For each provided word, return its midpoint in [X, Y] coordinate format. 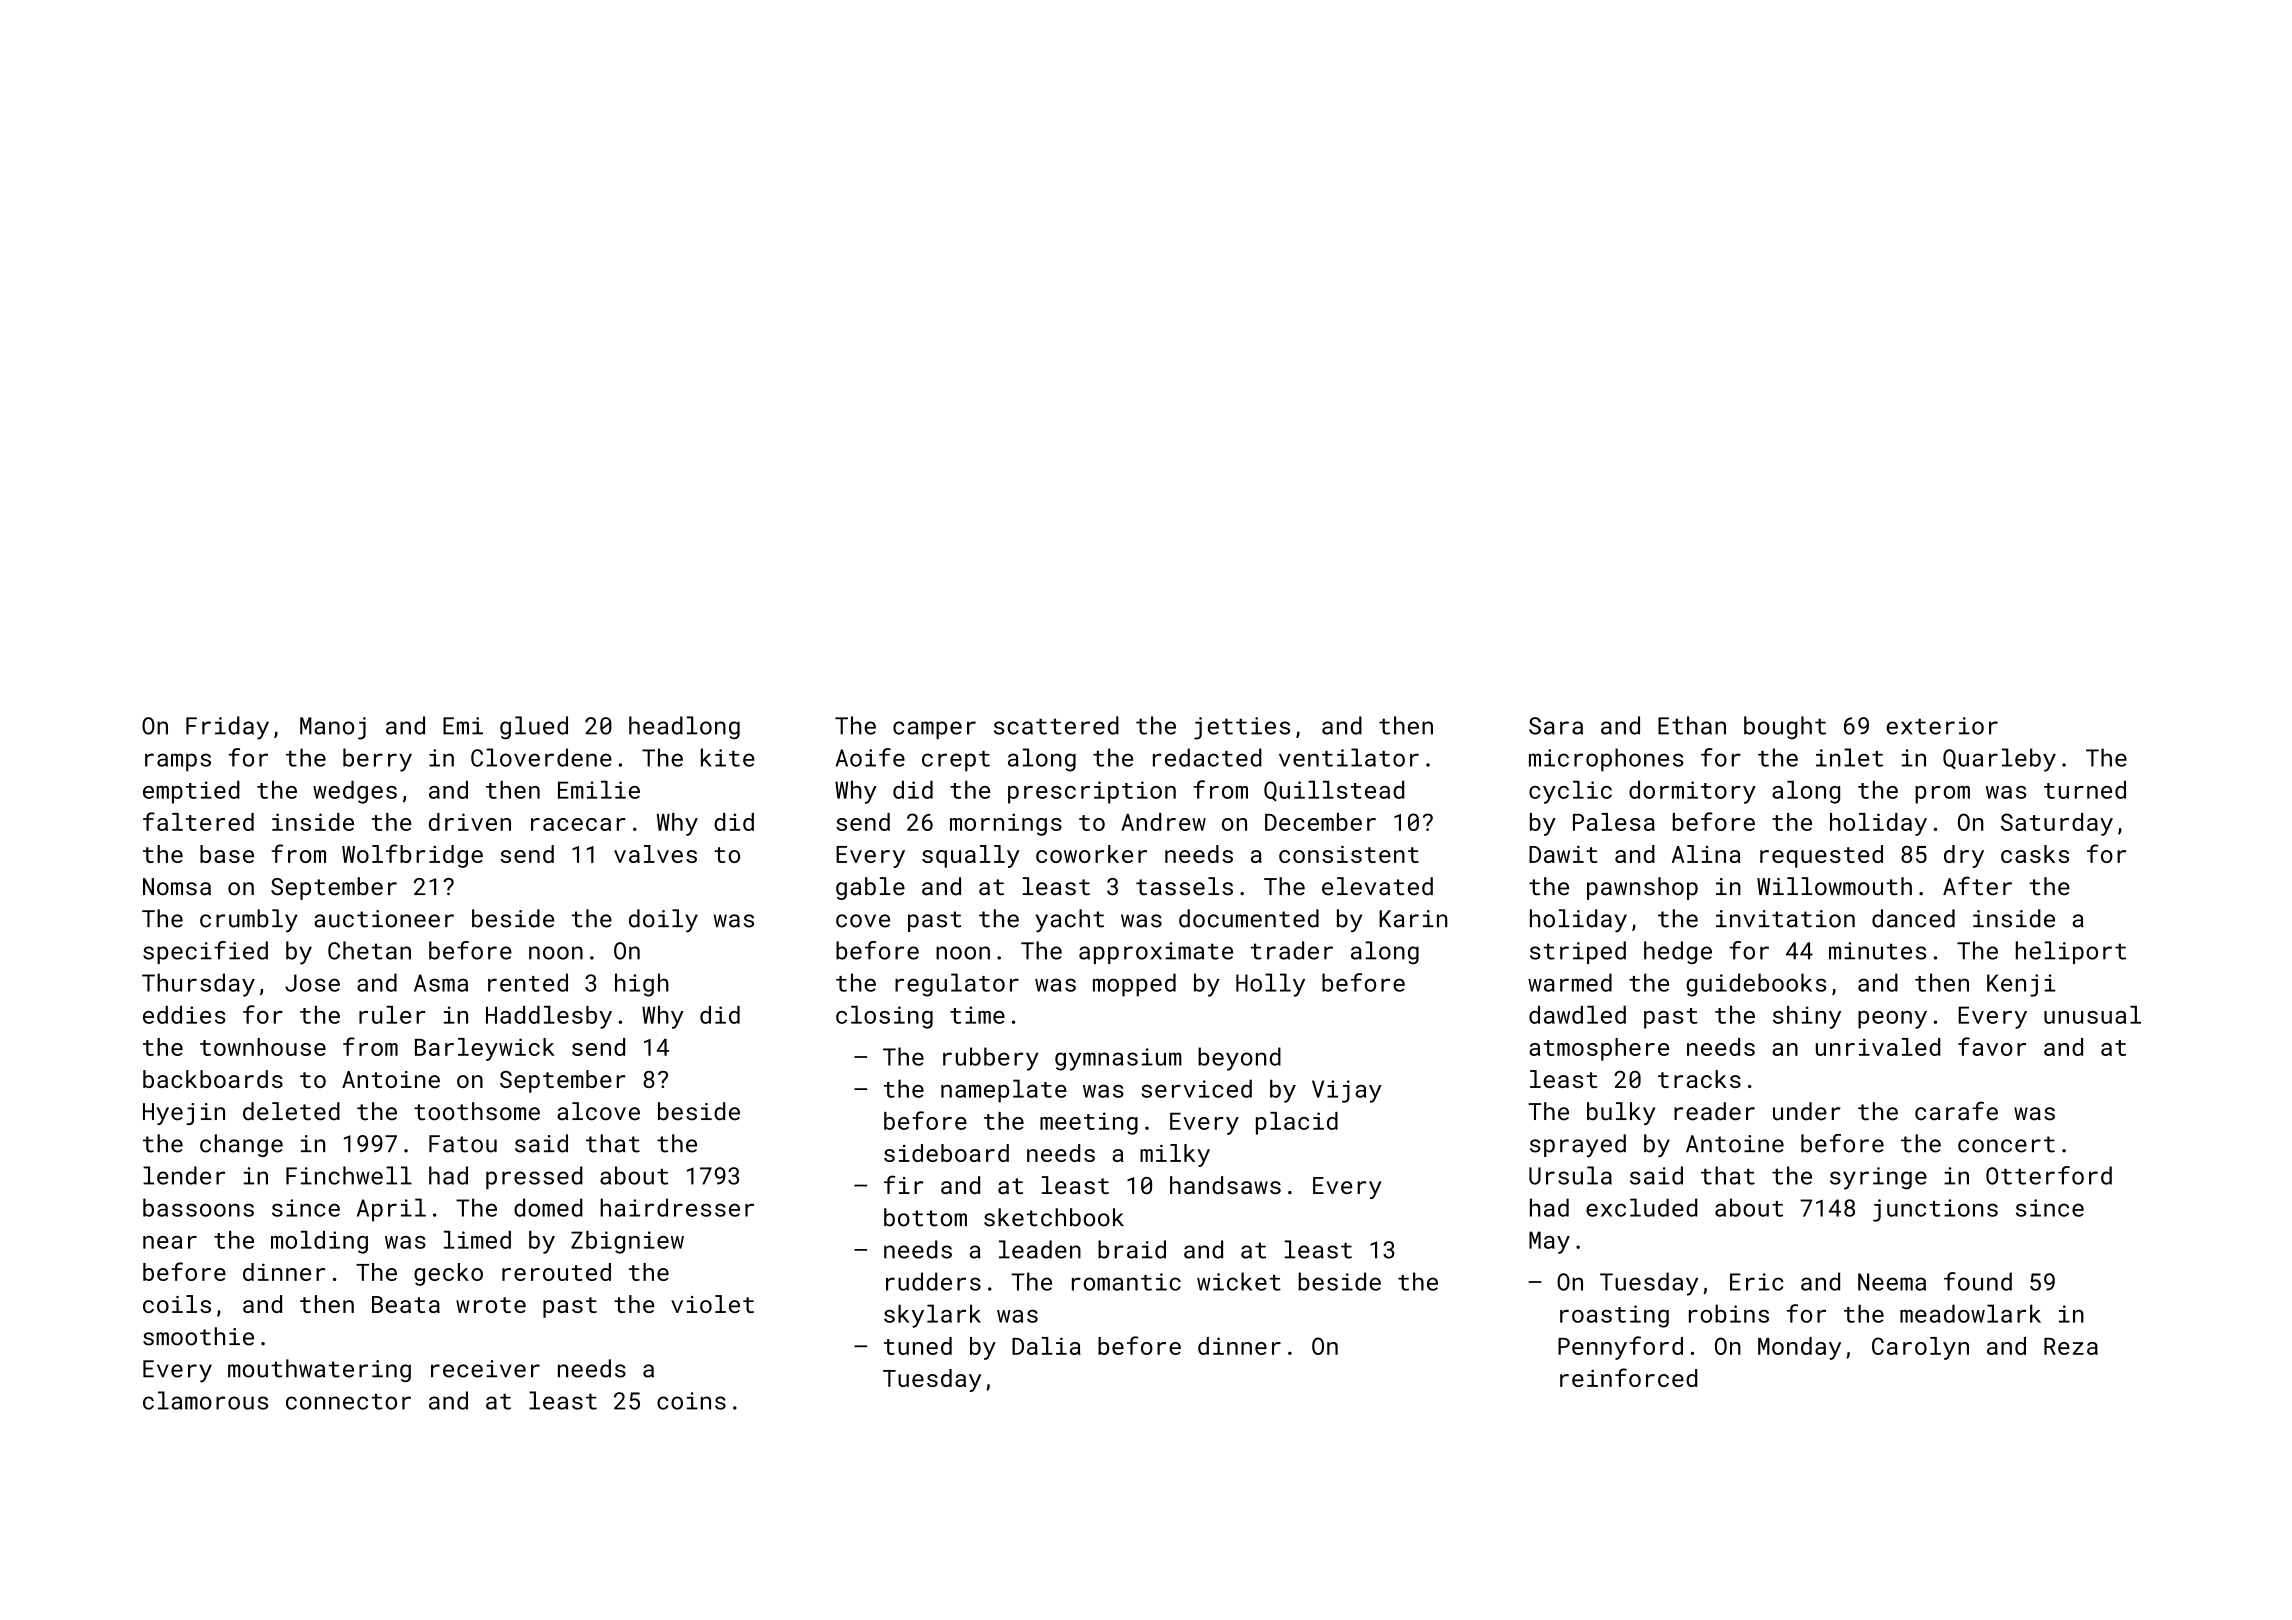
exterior [1942, 726]
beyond [1239, 1059]
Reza [2071, 1346]
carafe [1956, 1111]
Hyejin [184, 1114]
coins [691, 1401]
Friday [227, 728]
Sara [1556, 726]
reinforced [1628, 1377]
